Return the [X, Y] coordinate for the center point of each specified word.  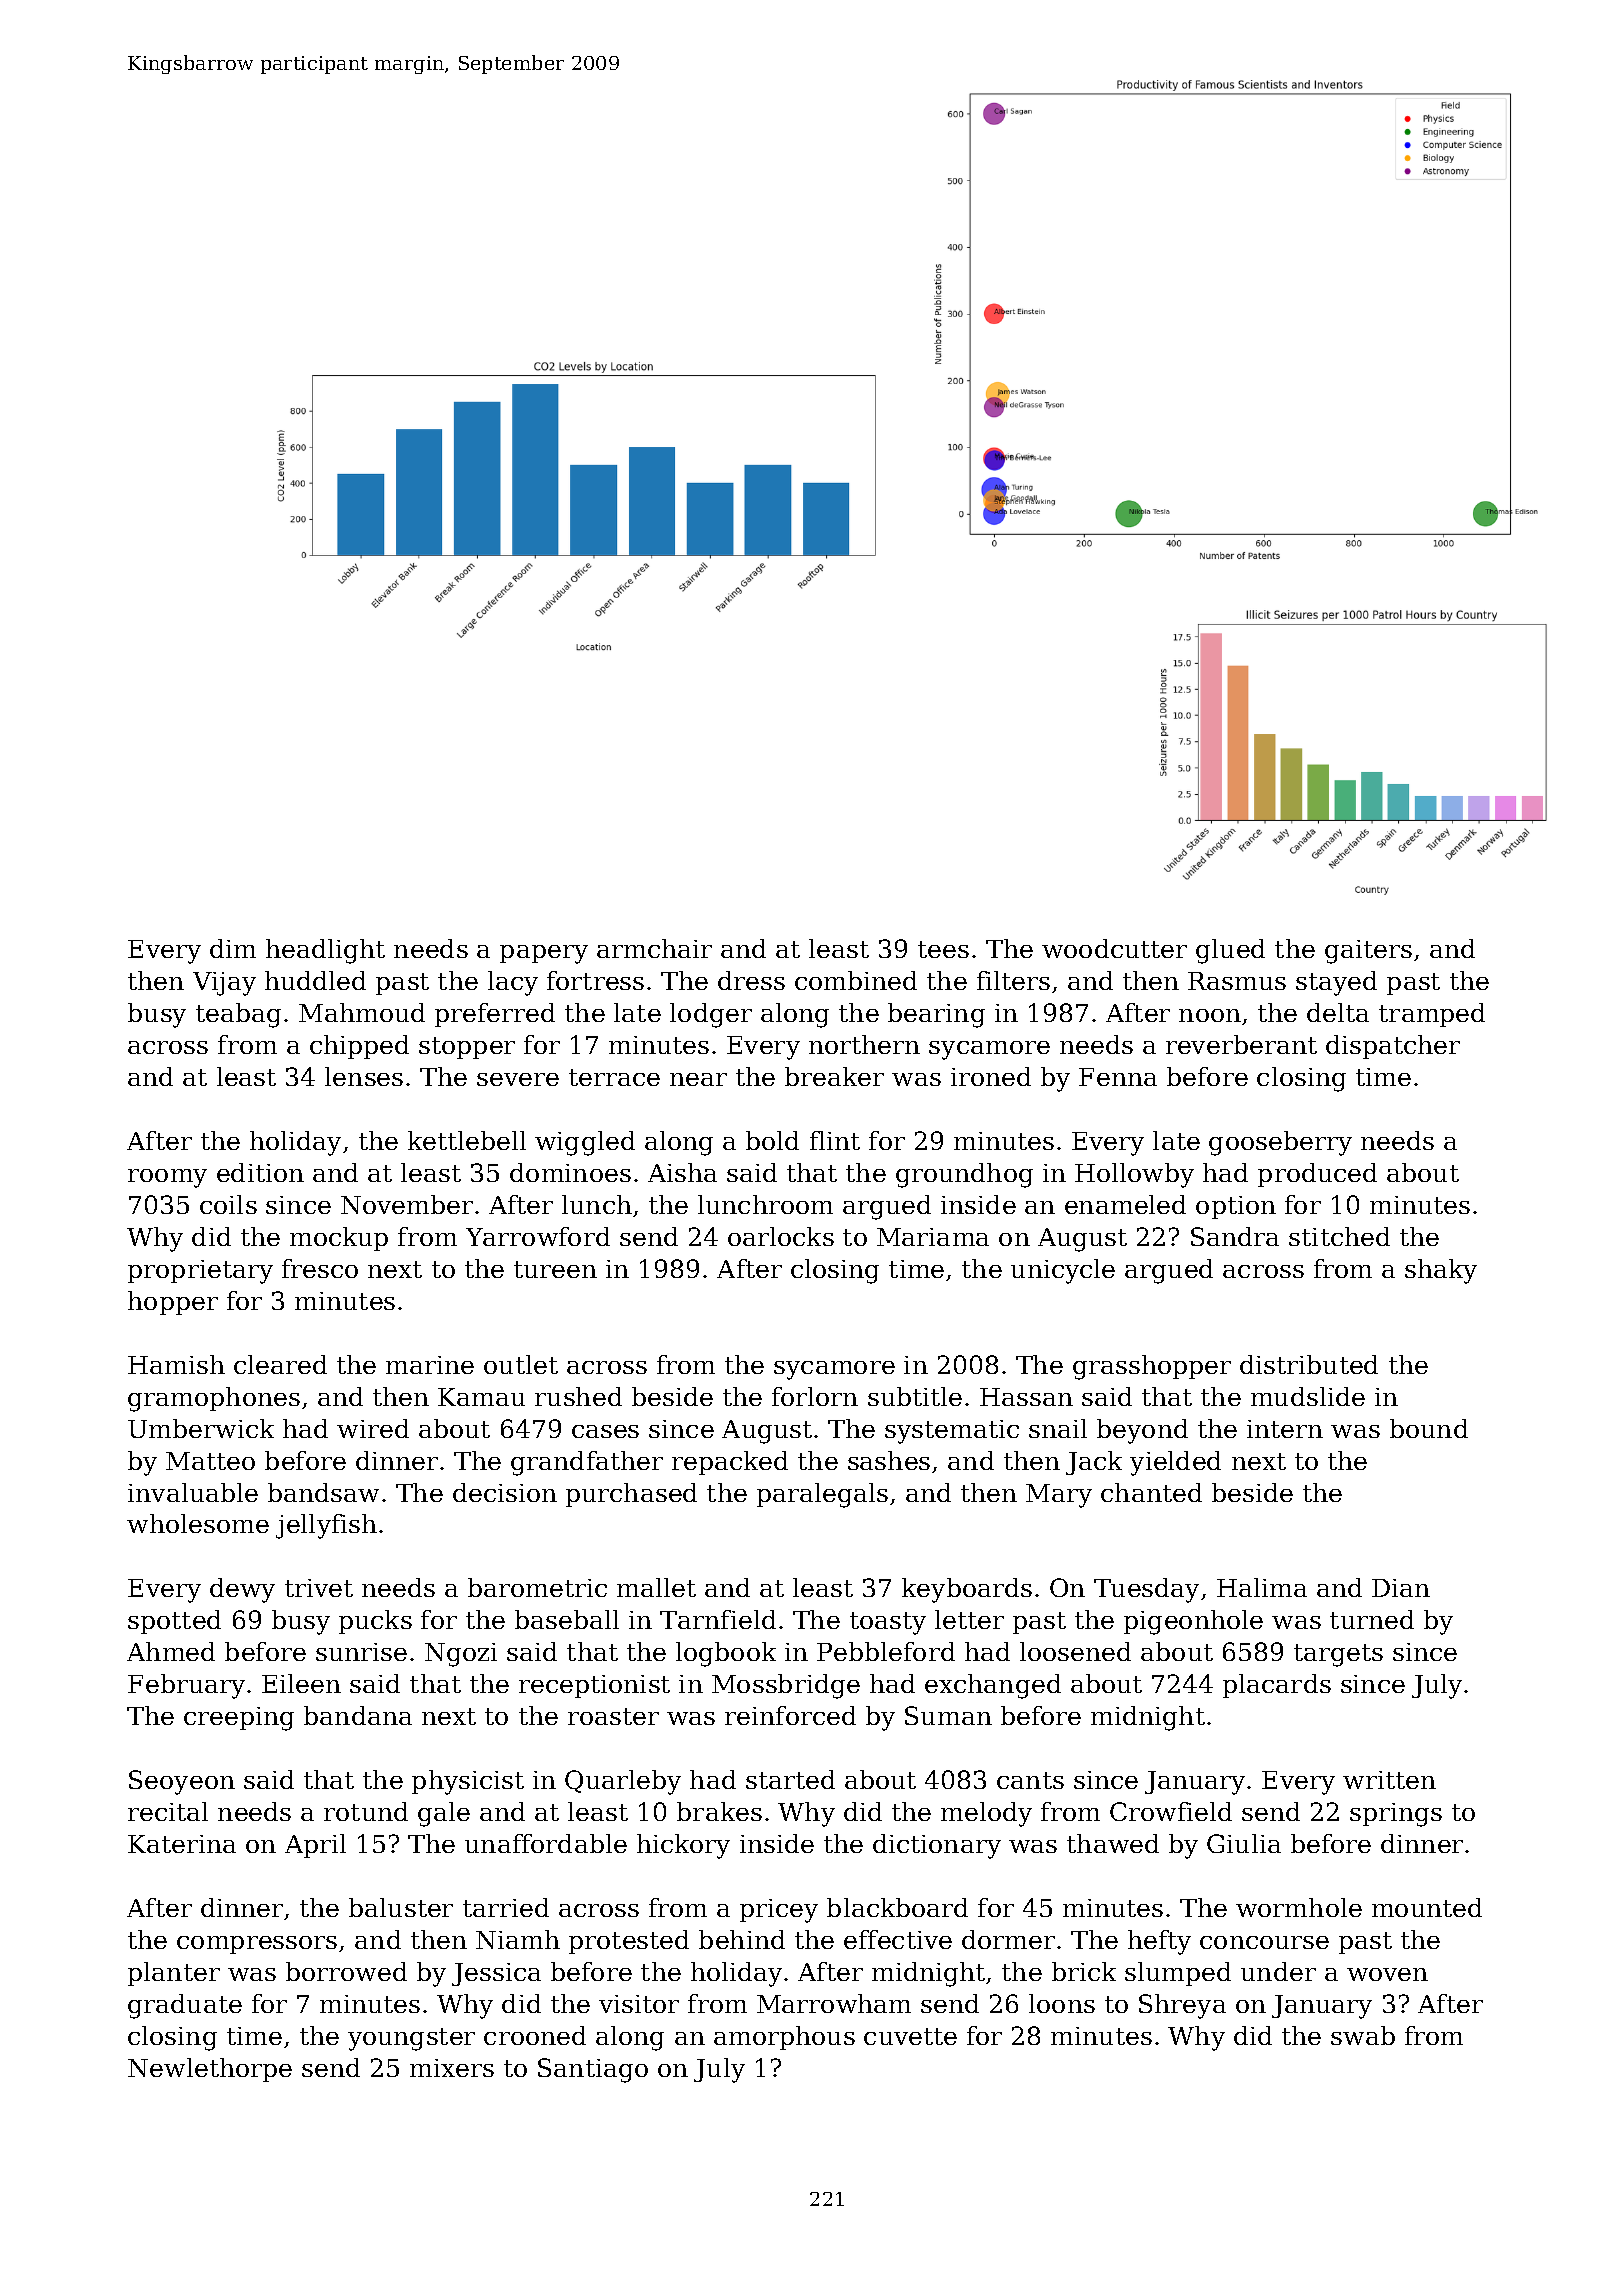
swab [1363, 2035]
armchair [654, 948]
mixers [452, 2068]
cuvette [910, 2036]
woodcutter [1114, 948]
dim [233, 948]
